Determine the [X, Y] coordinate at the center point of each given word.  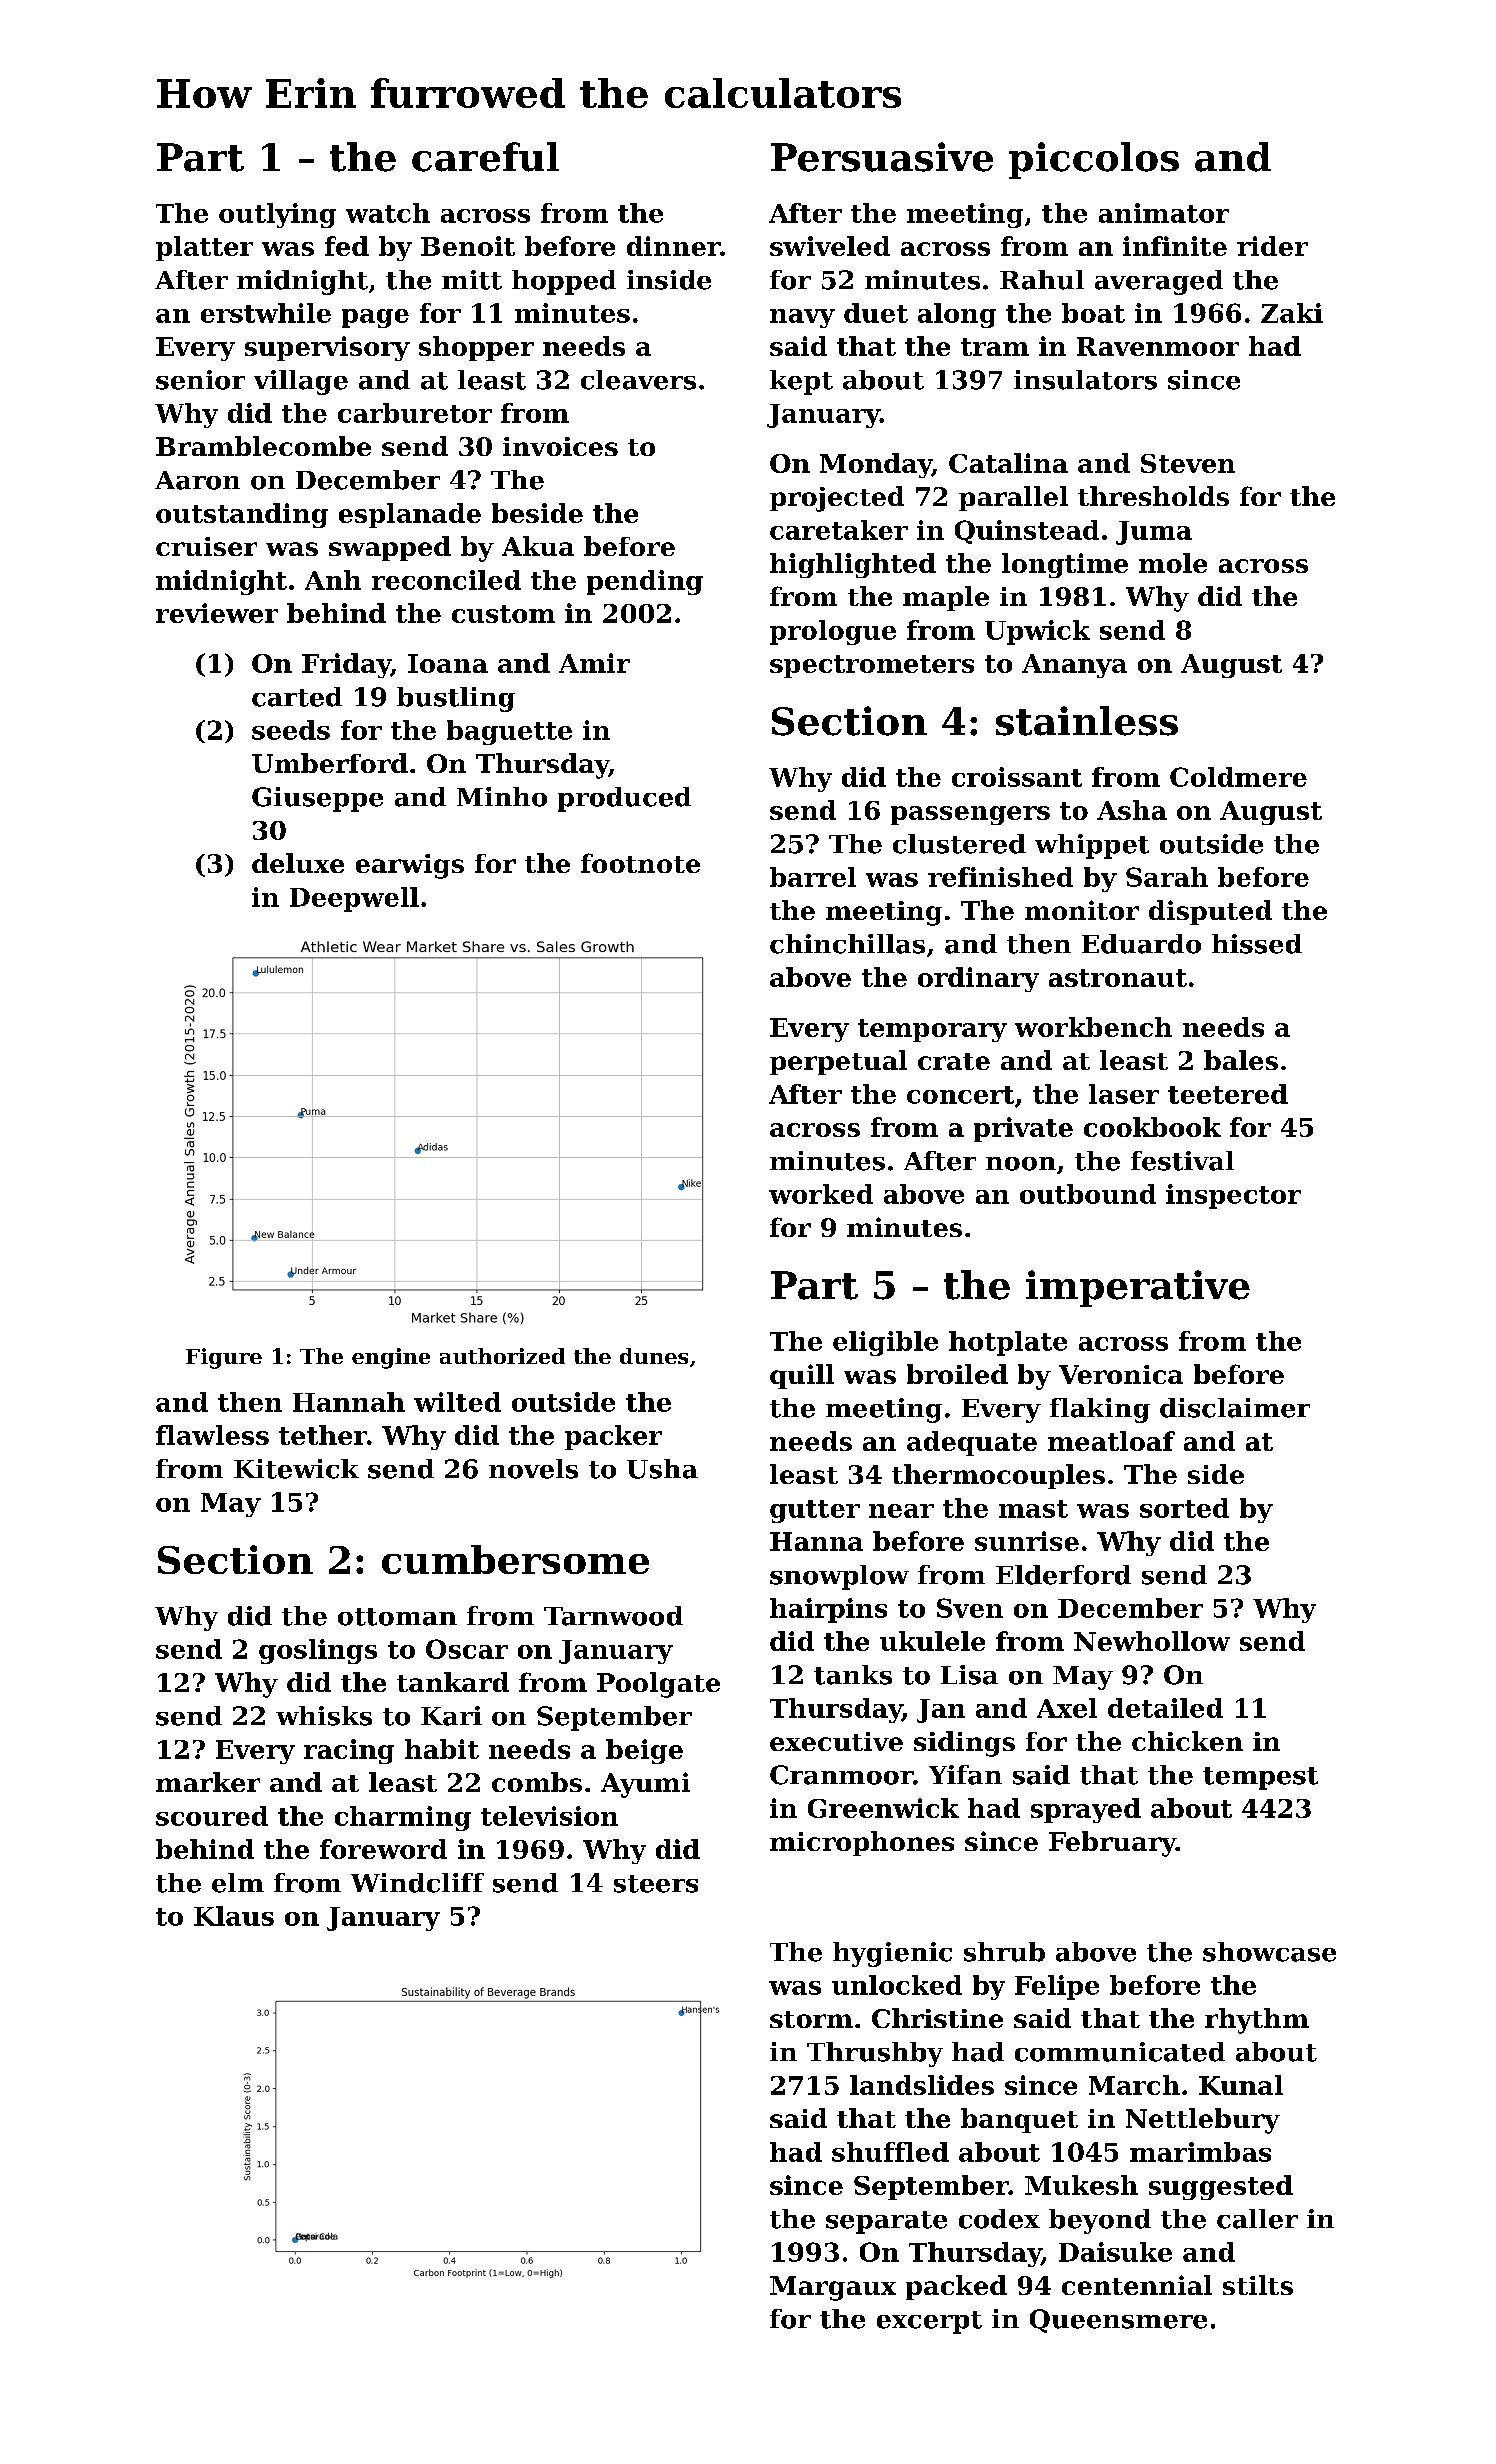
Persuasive [882, 157]
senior [200, 380]
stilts [1258, 2285]
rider [1272, 246]
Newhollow [1152, 1641]
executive [836, 1741]
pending [645, 582]
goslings [318, 1651]
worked [821, 1194]
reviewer [217, 613]
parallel [1013, 498]
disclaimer [1235, 1408]
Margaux [833, 2288]
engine [391, 1358]
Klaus [234, 1916]
